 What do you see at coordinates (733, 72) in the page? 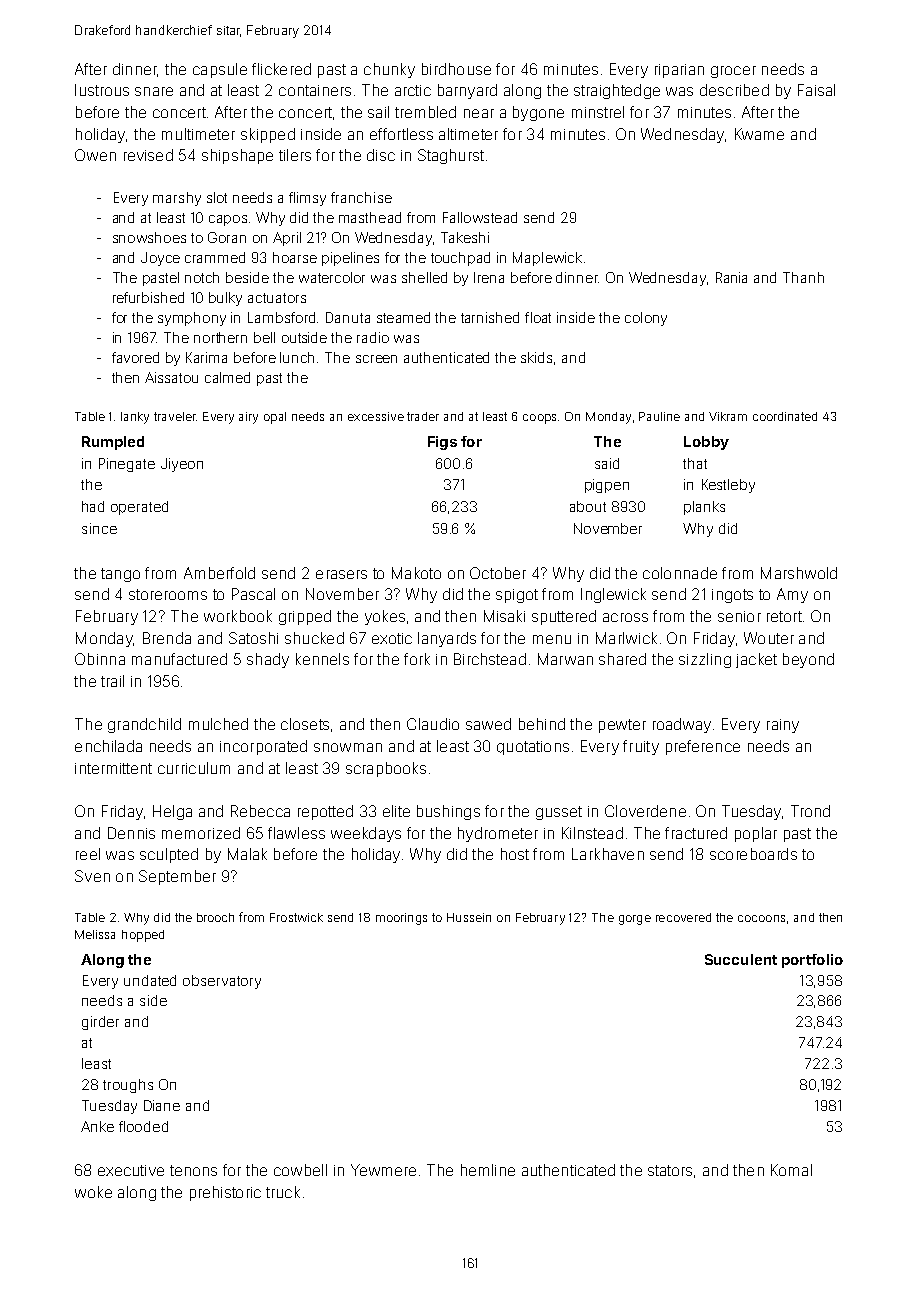
I see `grocer` at bounding box center [733, 72].
